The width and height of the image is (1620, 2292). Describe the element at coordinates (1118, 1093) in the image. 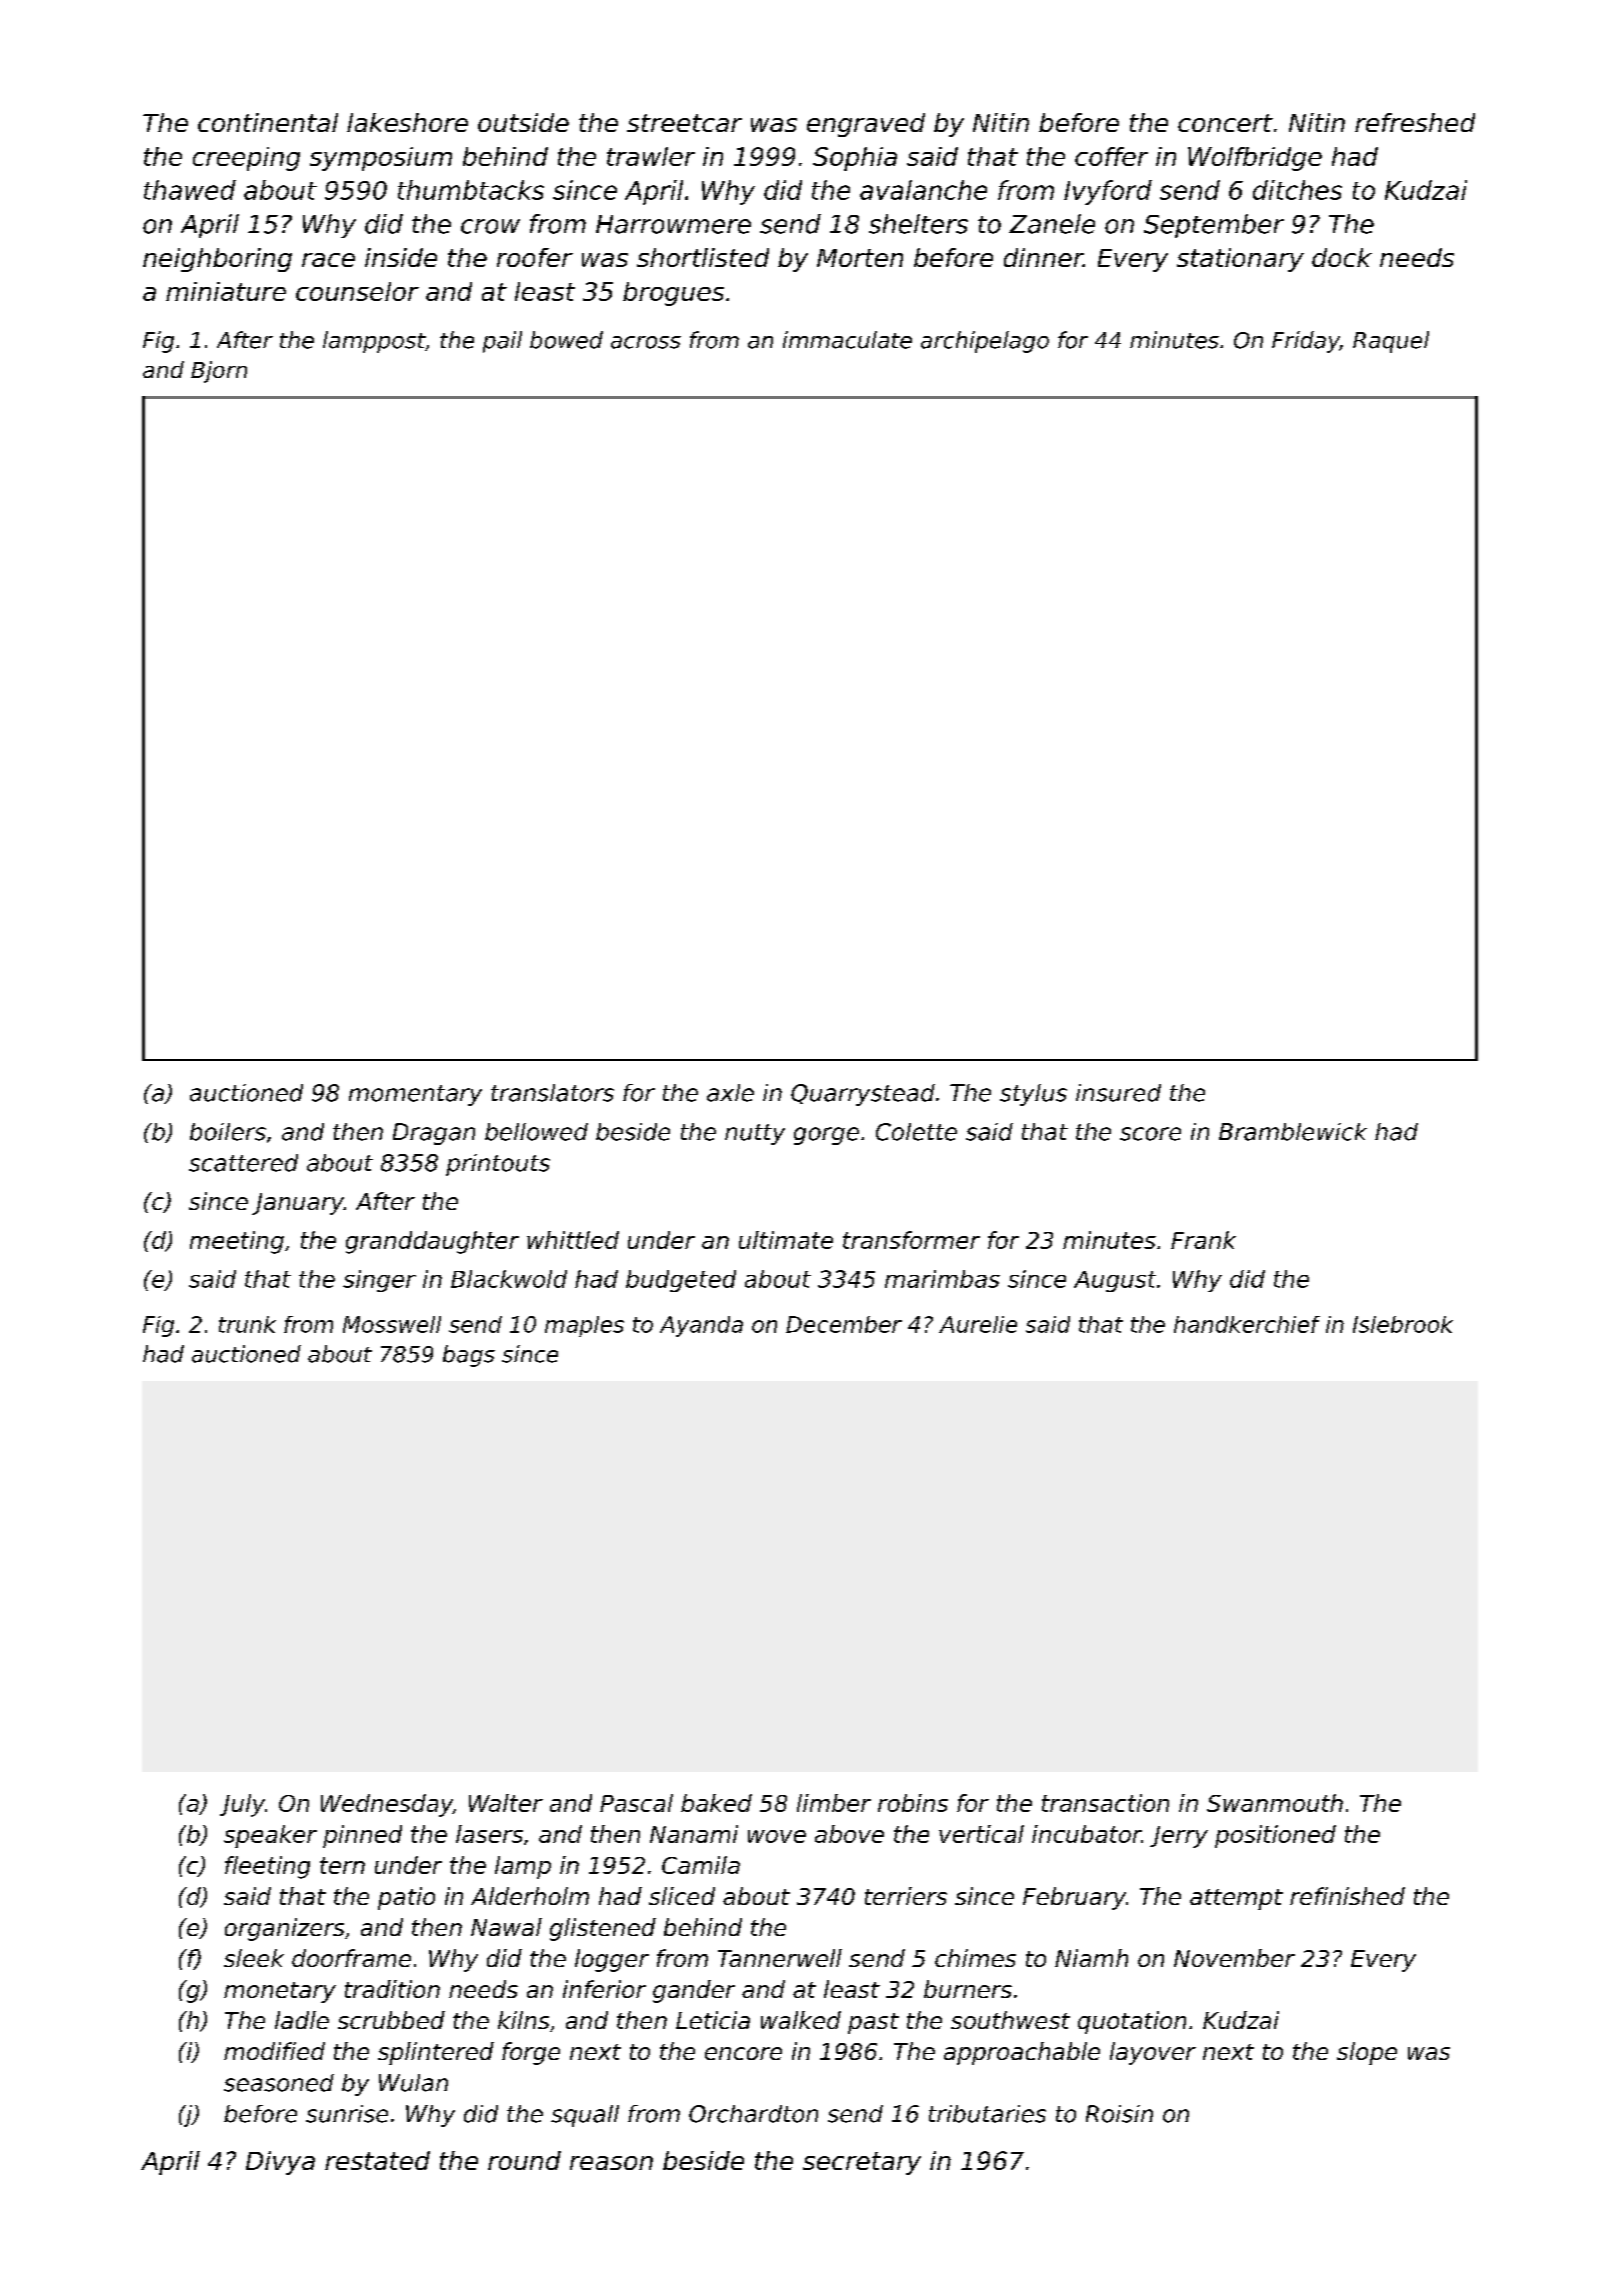

I see `insured` at that location.
